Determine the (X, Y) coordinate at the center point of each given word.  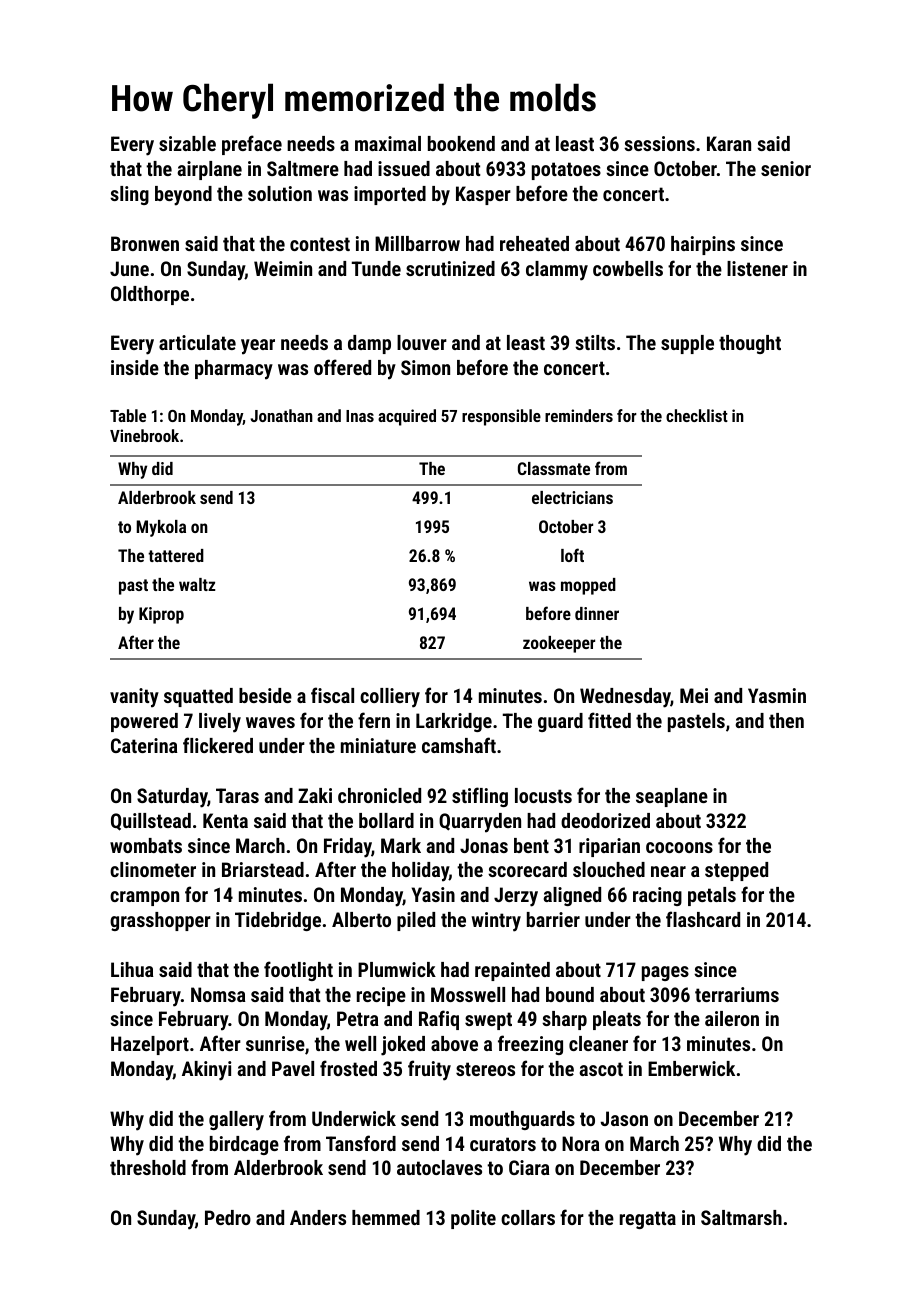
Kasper (483, 195)
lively (220, 723)
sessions (659, 143)
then (786, 720)
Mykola (161, 528)
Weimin (283, 268)
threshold (148, 1167)
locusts (543, 795)
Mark (401, 845)
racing (657, 896)
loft (572, 555)
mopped (588, 586)
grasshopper (160, 921)
